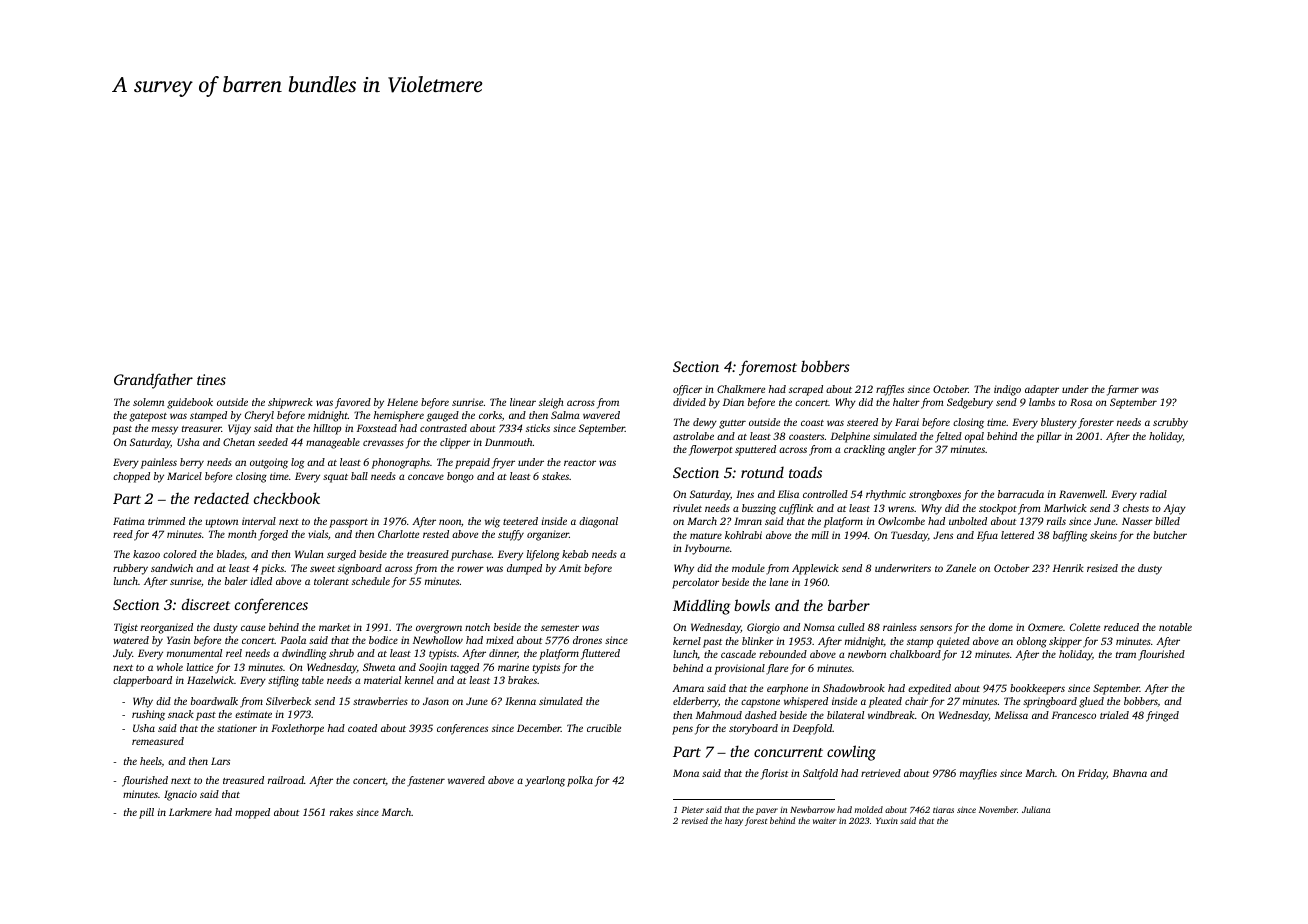 Image resolution: width=1308 pixels, height=924 pixels. I want to click on foremost, so click(768, 368).
